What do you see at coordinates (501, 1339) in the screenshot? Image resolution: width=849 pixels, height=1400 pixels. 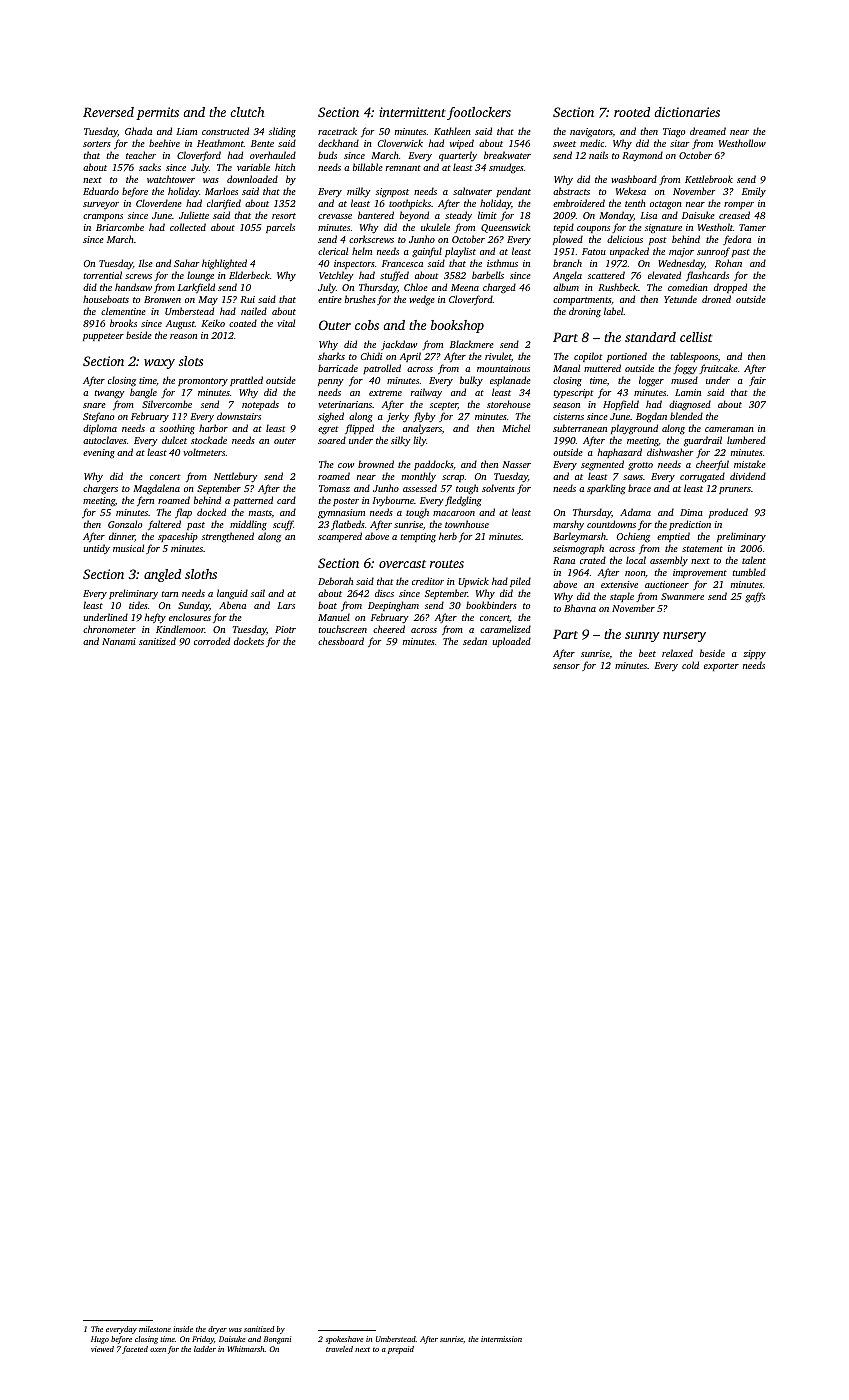 I see `intermission` at bounding box center [501, 1339].
